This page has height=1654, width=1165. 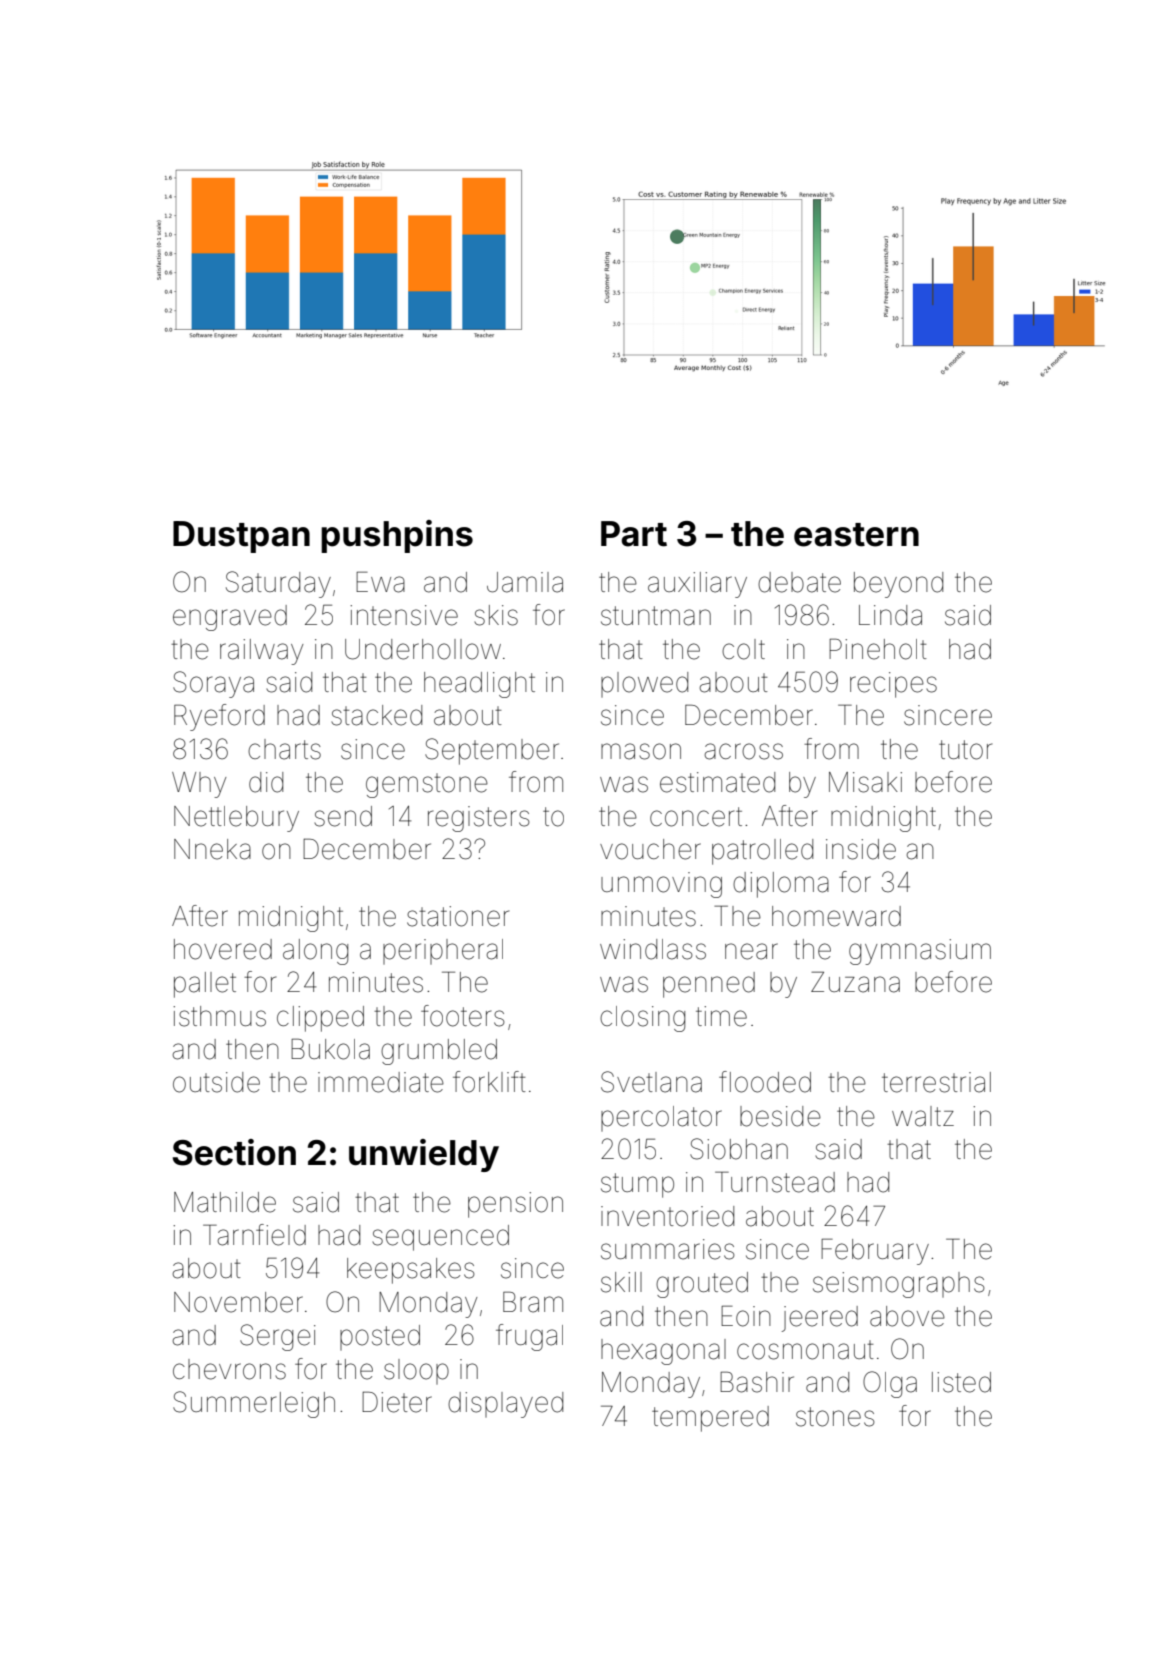 I want to click on Summerleigh, so click(x=254, y=1404).
